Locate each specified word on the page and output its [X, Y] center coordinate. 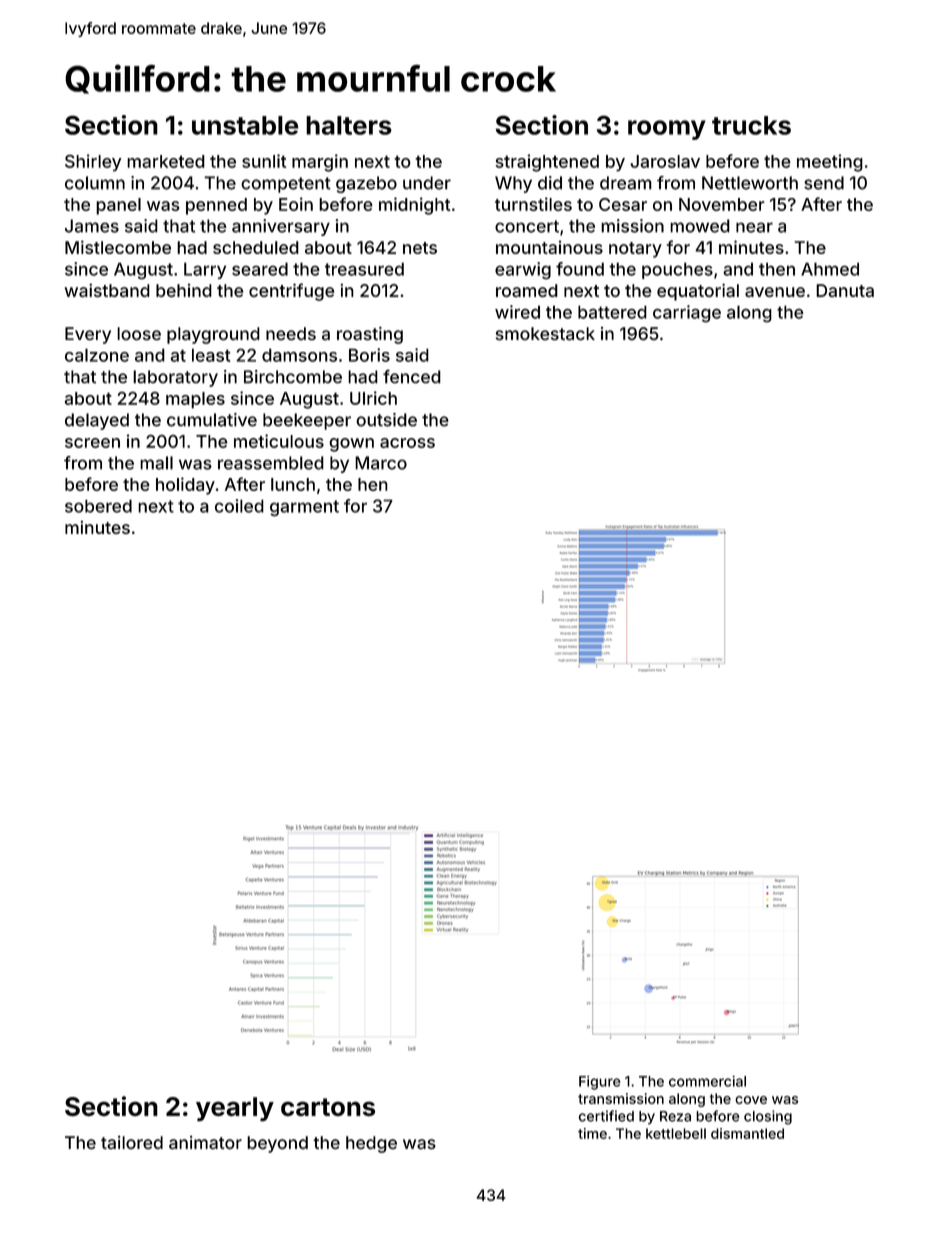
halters [349, 125]
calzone [97, 355]
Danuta [845, 290]
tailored [132, 1142]
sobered [98, 506]
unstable [245, 125]
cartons [328, 1107]
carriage [687, 313]
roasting [370, 335]
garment [304, 508]
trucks [751, 125]
